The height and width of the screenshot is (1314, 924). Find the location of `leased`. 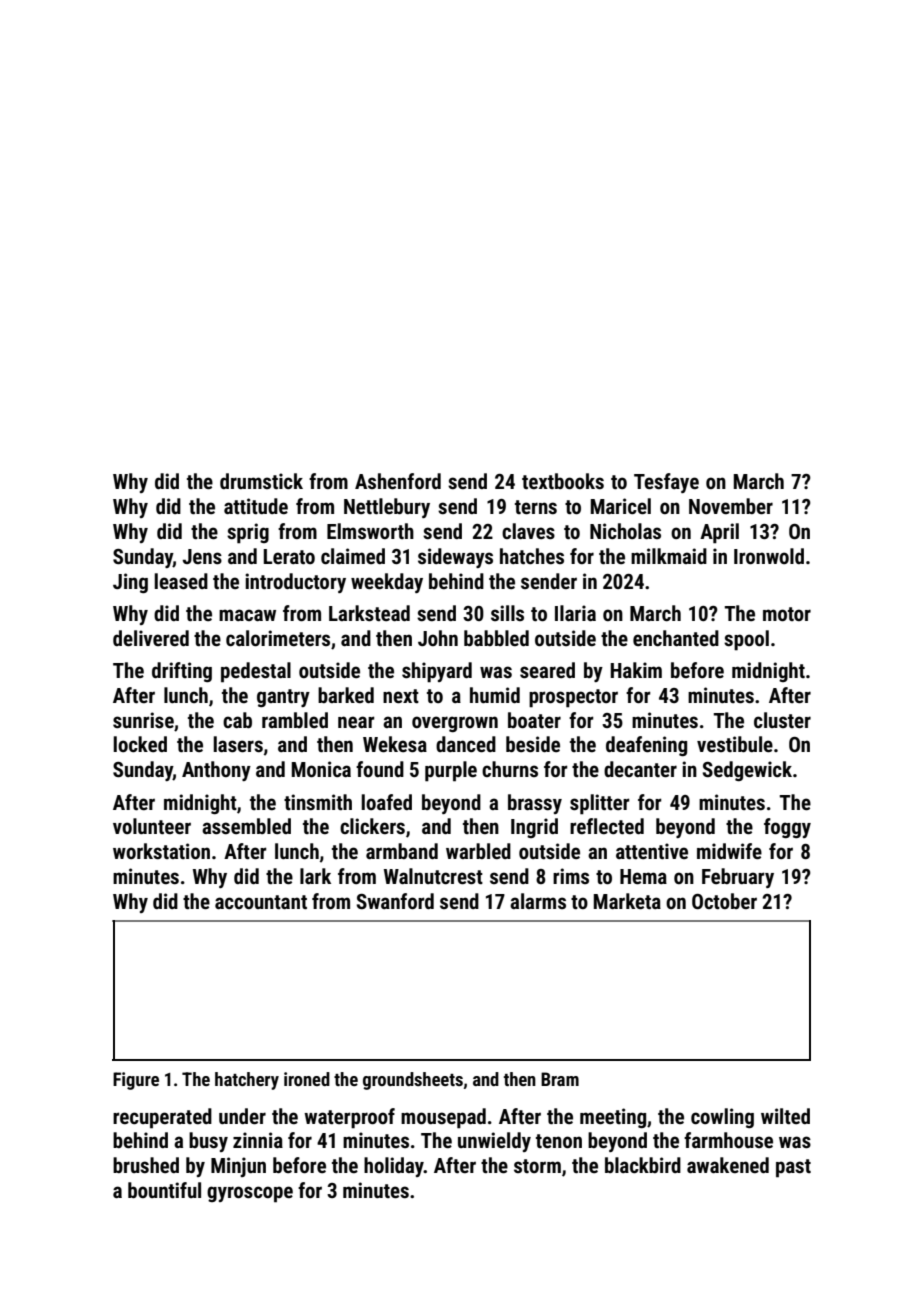

leased is located at coordinates (181, 581).
